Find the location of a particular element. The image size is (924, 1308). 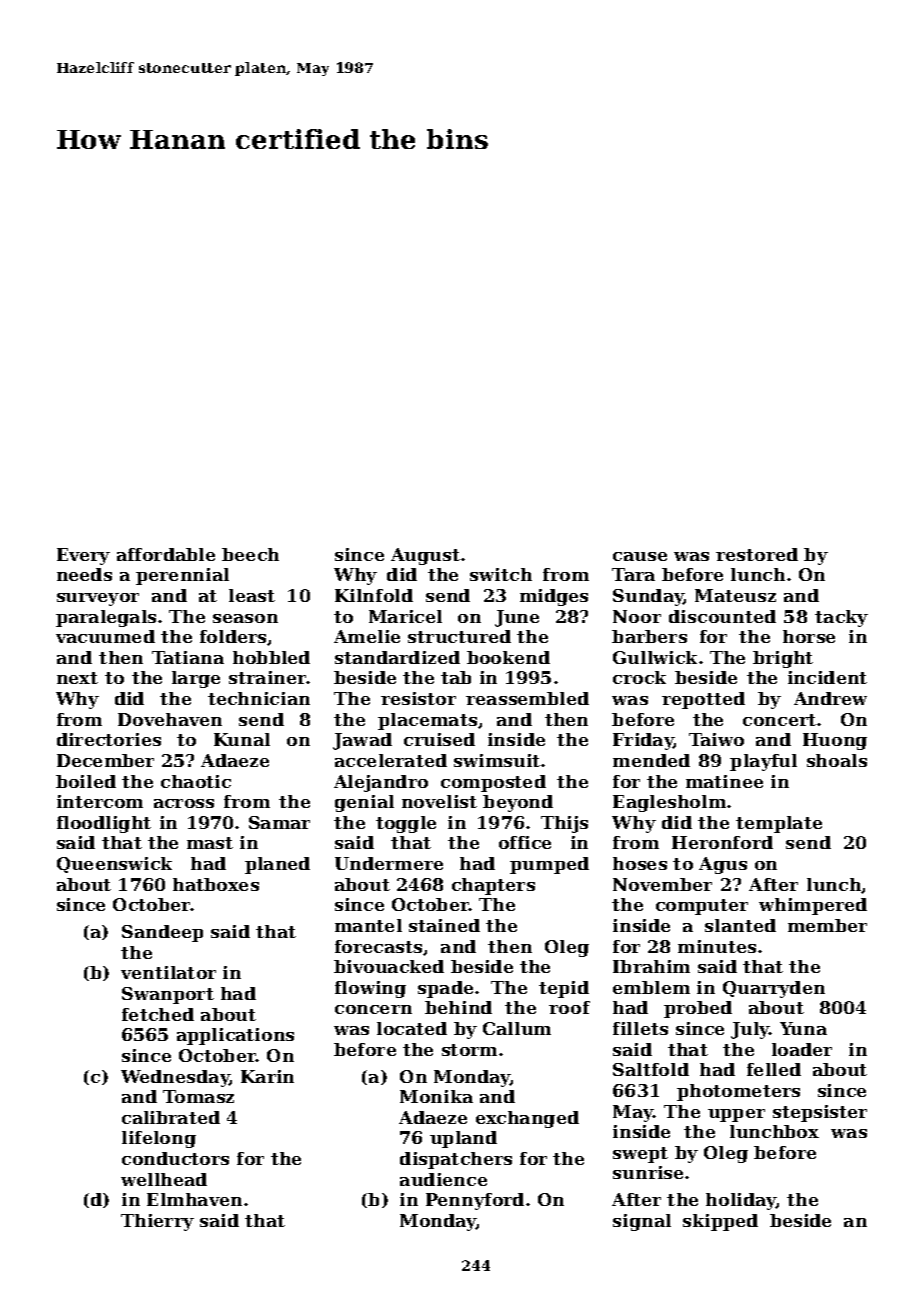

audience is located at coordinates (443, 1179).
